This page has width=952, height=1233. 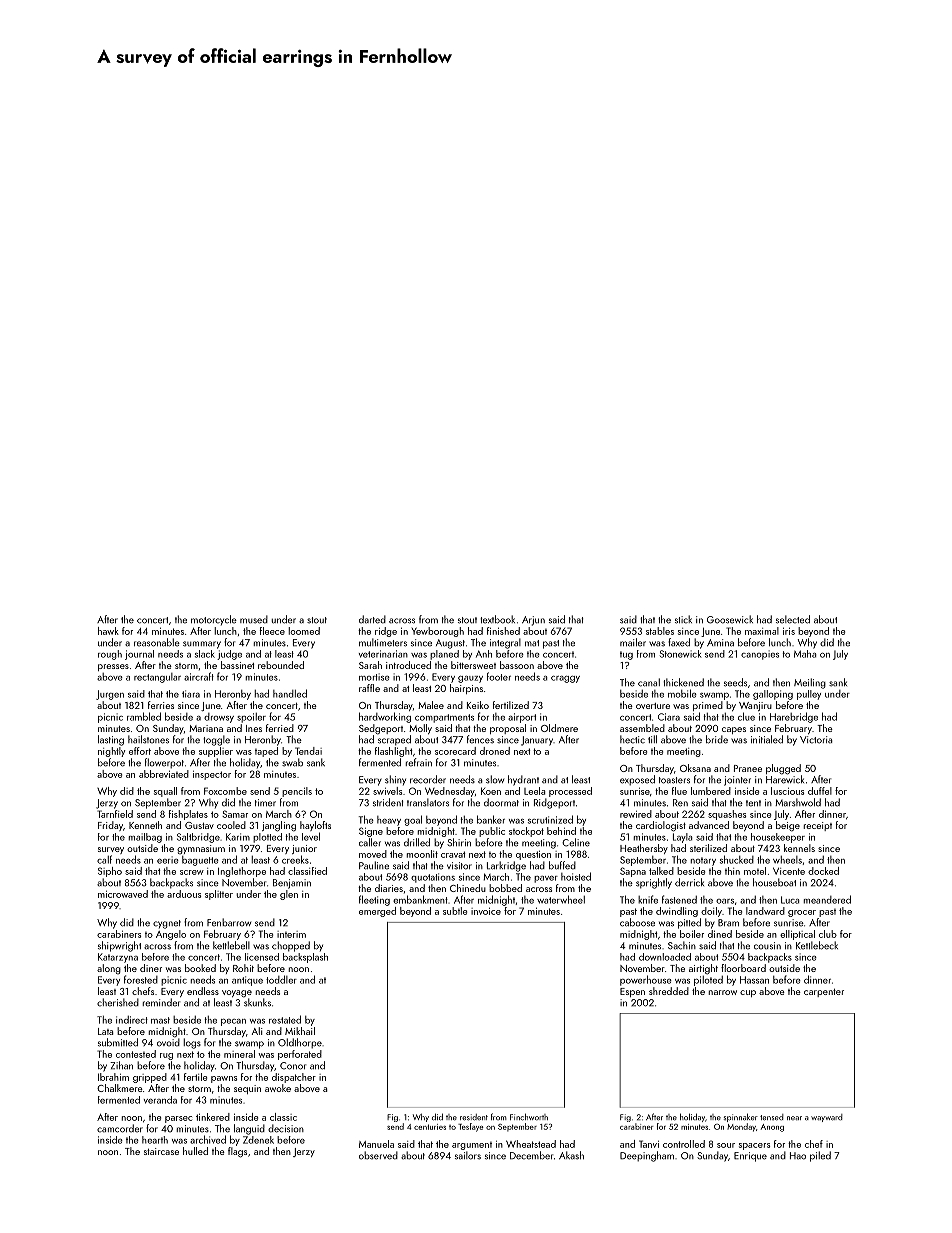 I want to click on microwaved, so click(x=123, y=894).
